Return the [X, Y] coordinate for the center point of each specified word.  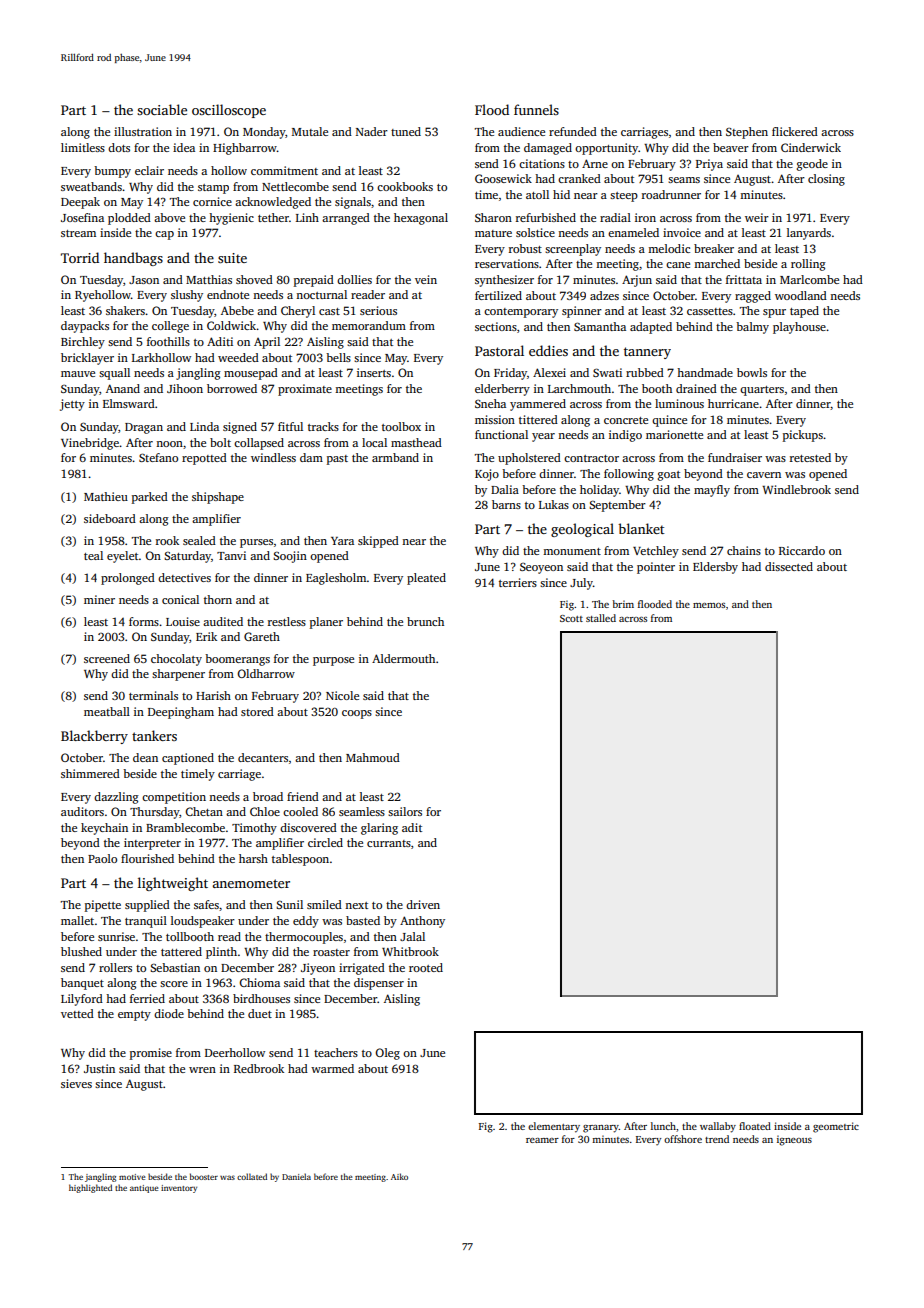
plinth [221, 953]
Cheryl [298, 312]
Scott [571, 618]
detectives [184, 577]
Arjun [637, 281]
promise [151, 1054]
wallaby [718, 1127]
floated [755, 1126]
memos [709, 605]
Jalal [412, 936]
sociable [162, 109]
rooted [426, 967]
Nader [372, 131]
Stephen [747, 133]
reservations [507, 263]
